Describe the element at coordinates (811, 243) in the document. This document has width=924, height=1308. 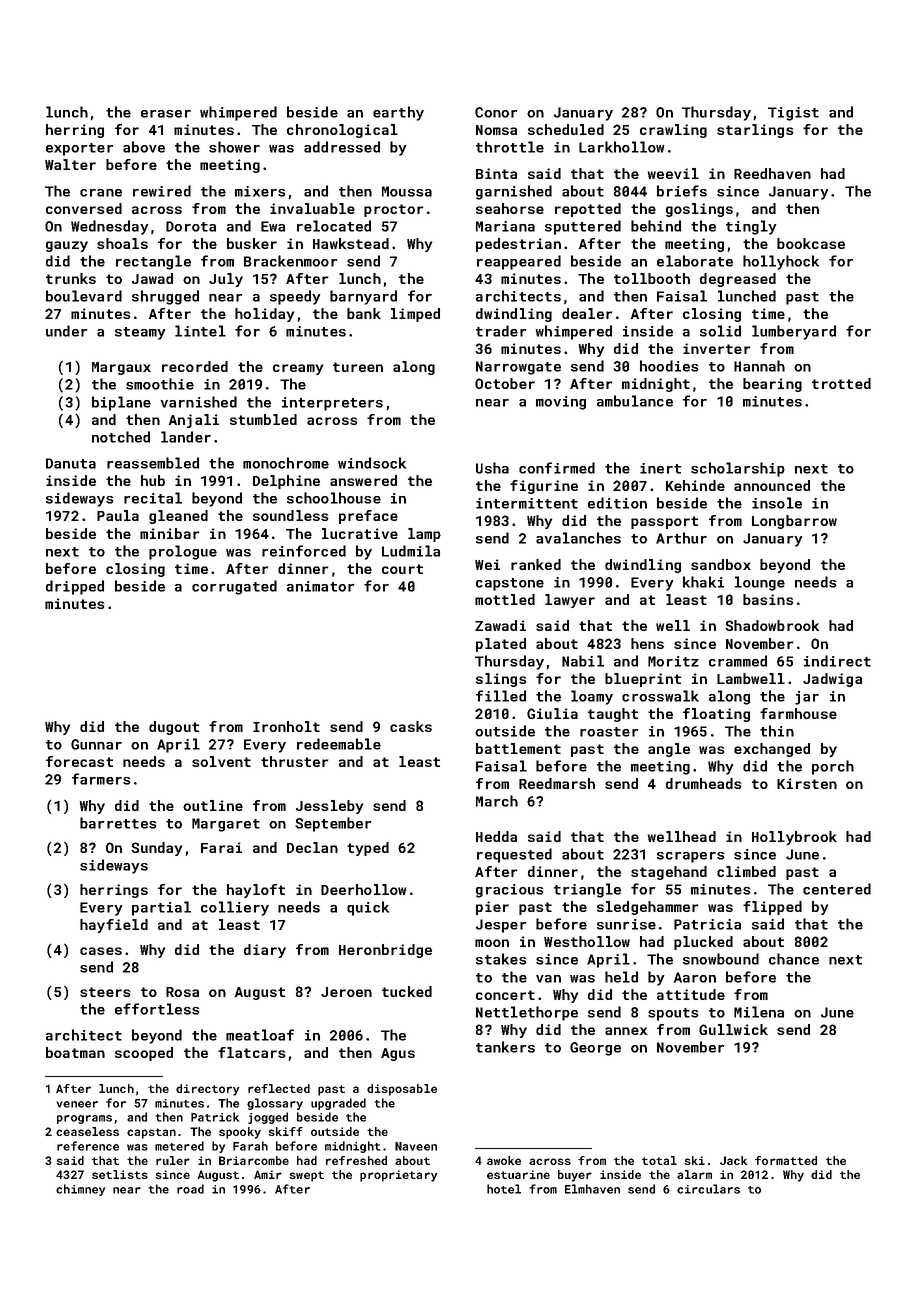
I see `bookcase` at that location.
